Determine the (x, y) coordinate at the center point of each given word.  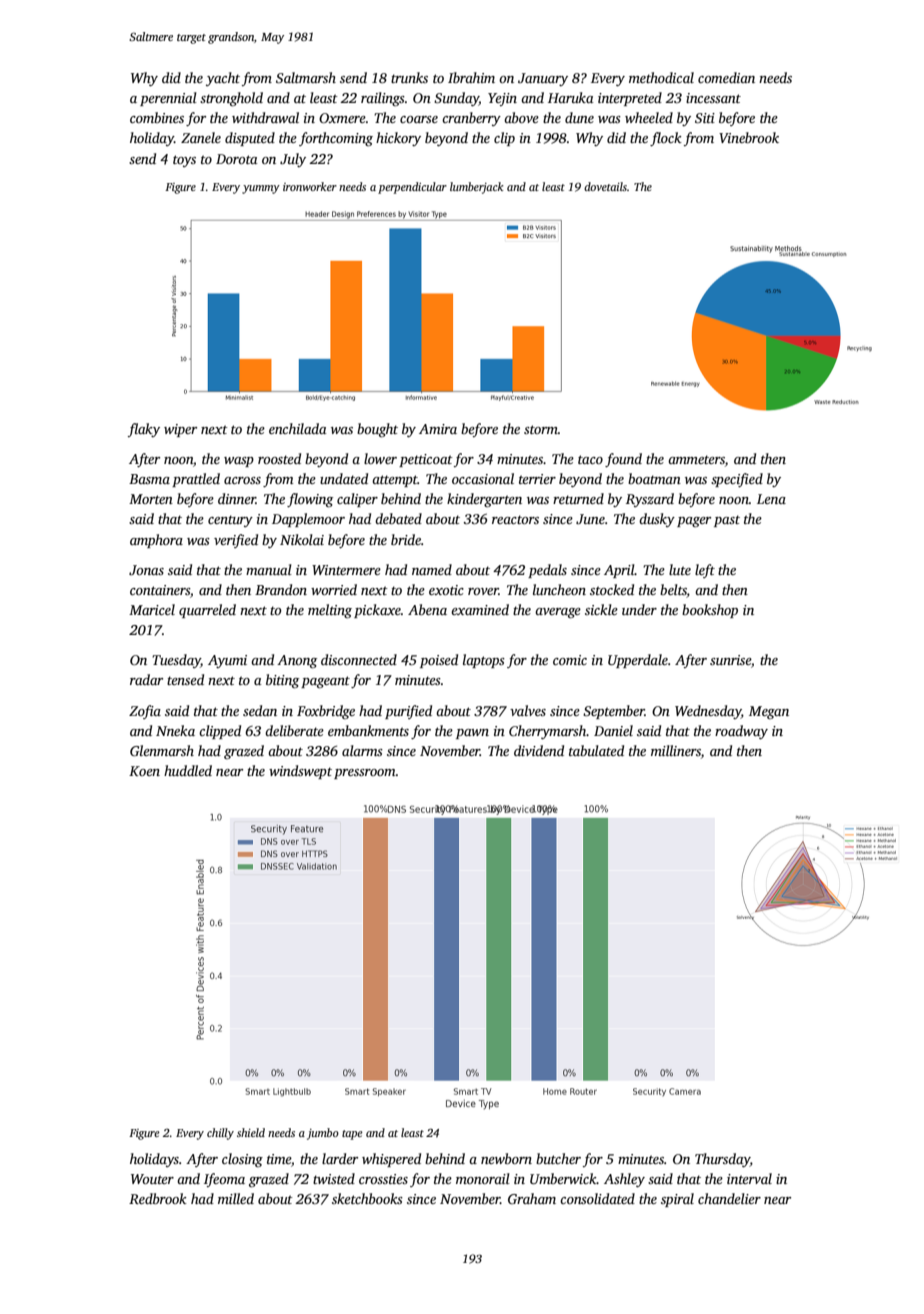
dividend (539, 750)
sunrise (730, 660)
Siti (705, 118)
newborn (506, 1158)
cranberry (471, 119)
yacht (223, 79)
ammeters (696, 459)
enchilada (298, 428)
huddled (188, 770)
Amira (438, 429)
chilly (220, 1134)
